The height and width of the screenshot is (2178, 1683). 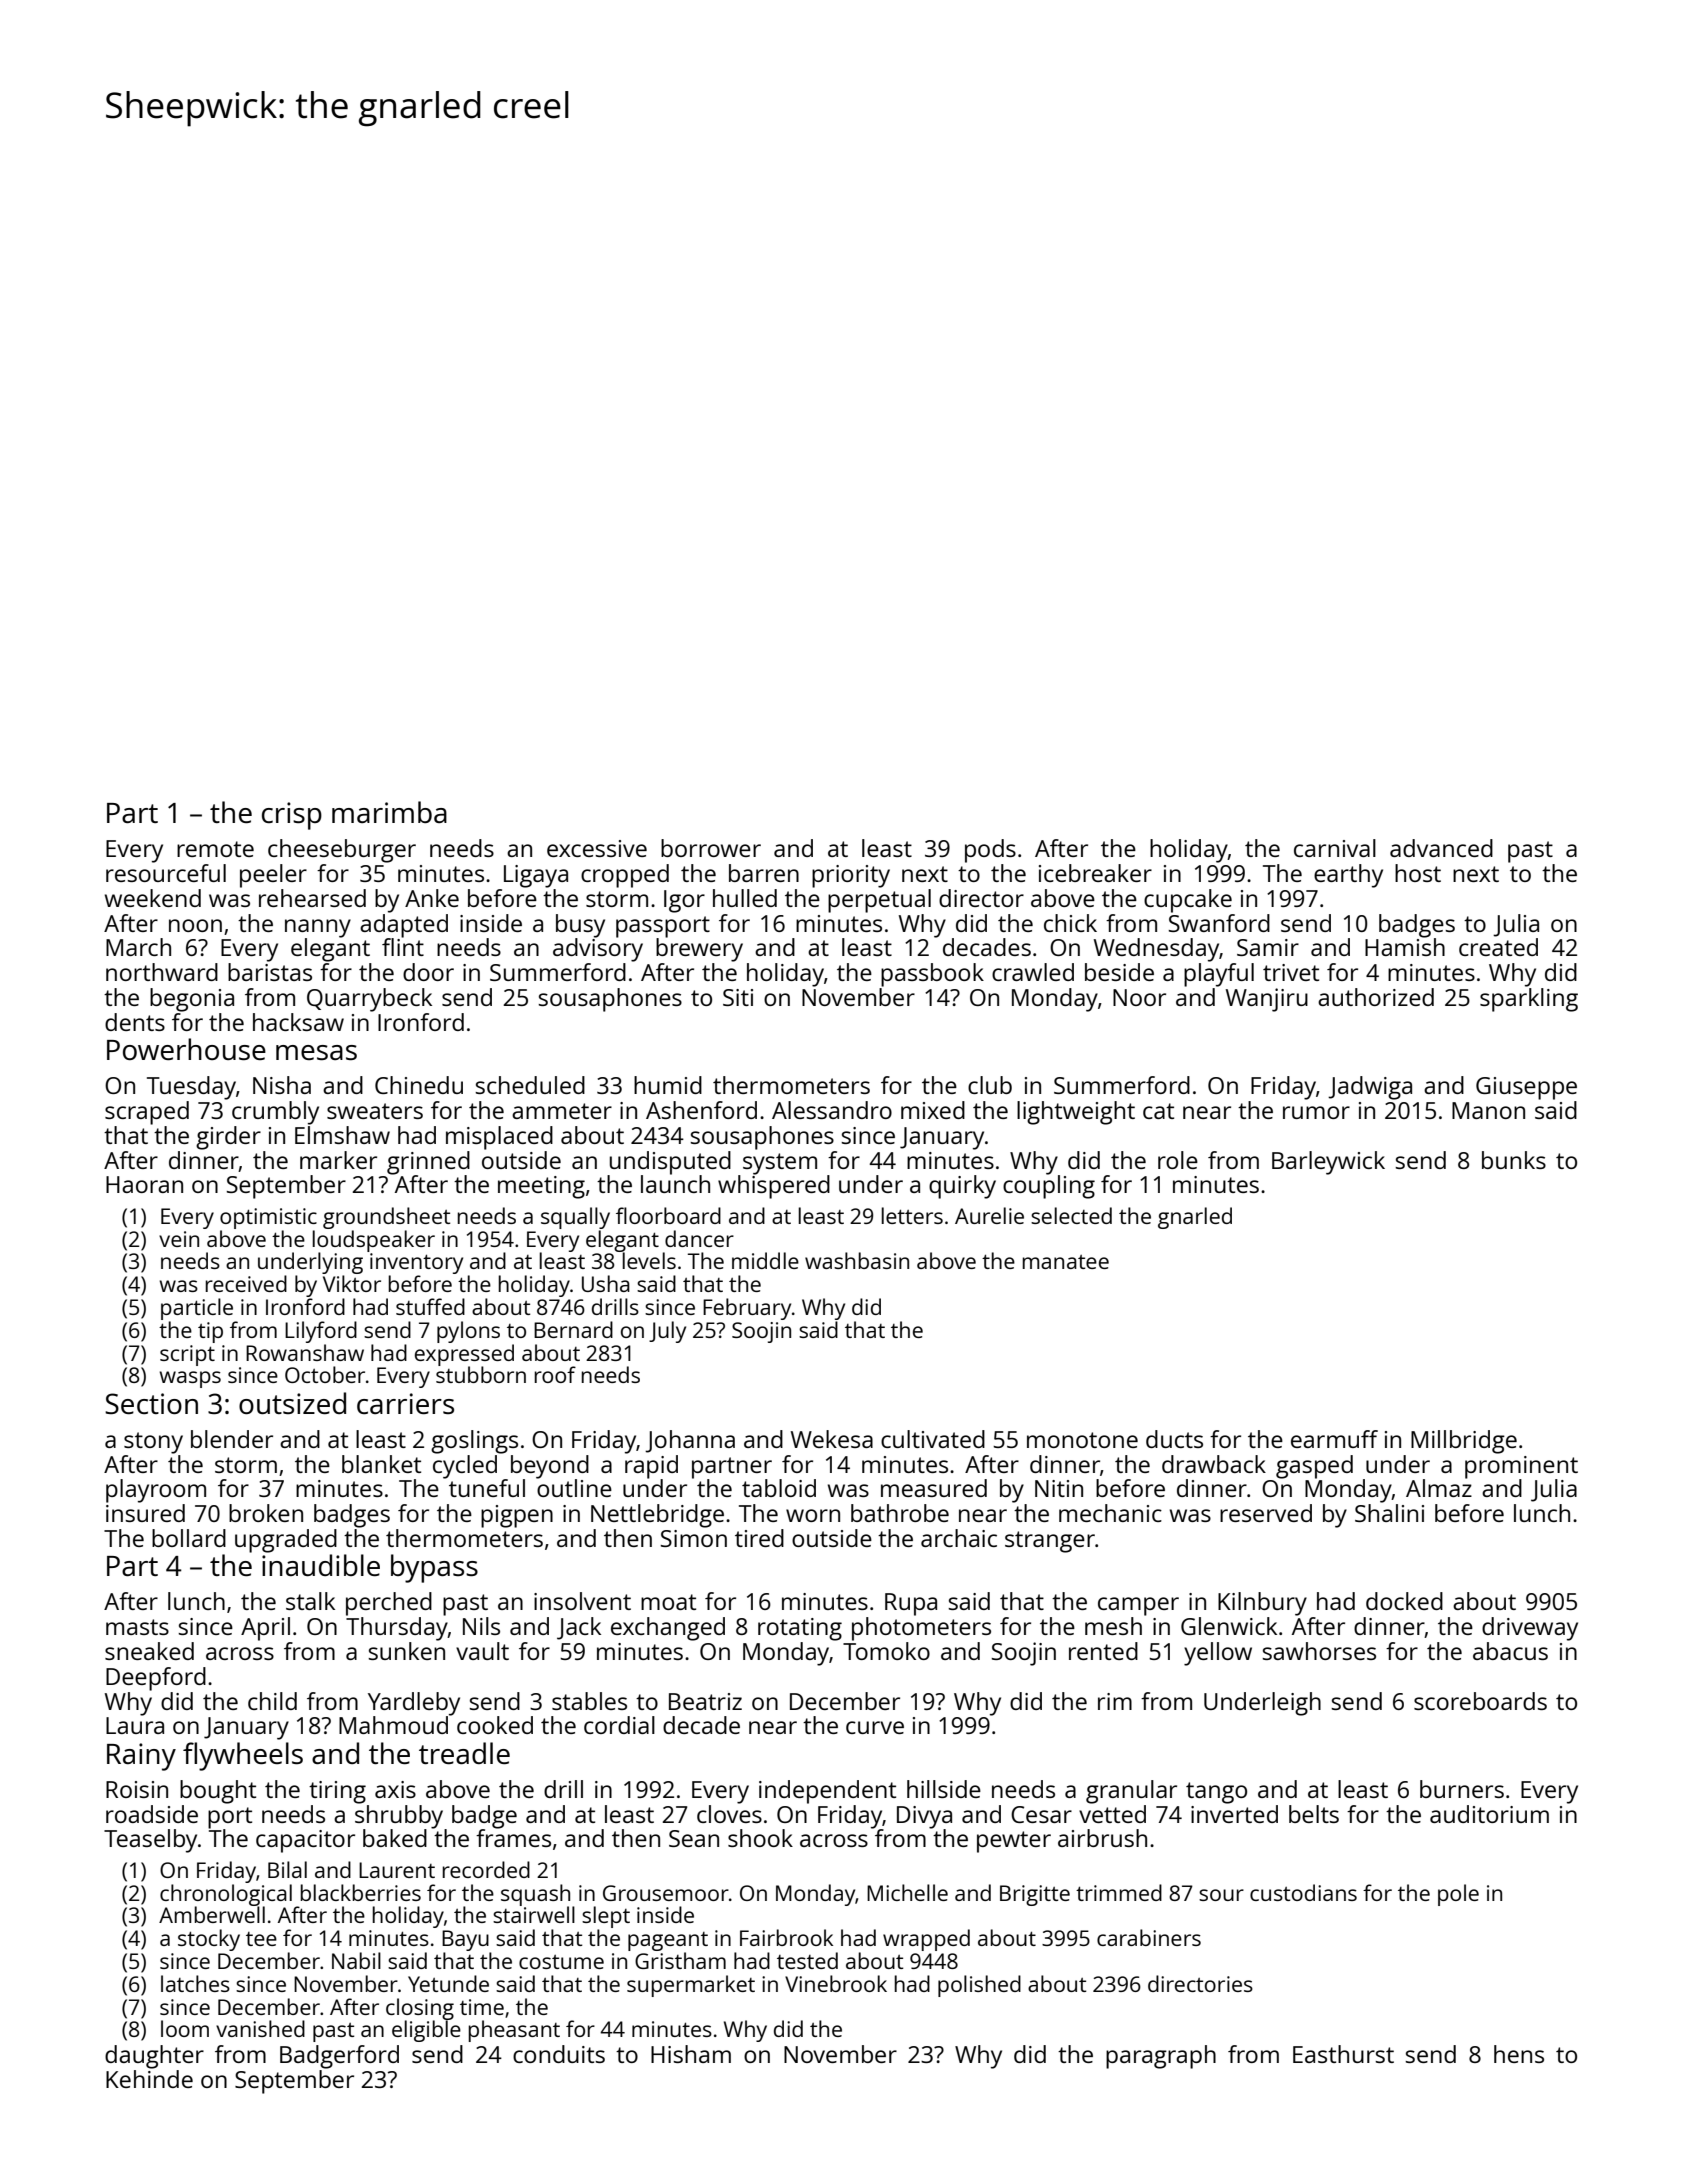 What do you see at coordinates (397, 1870) in the screenshot?
I see `Laurent` at bounding box center [397, 1870].
